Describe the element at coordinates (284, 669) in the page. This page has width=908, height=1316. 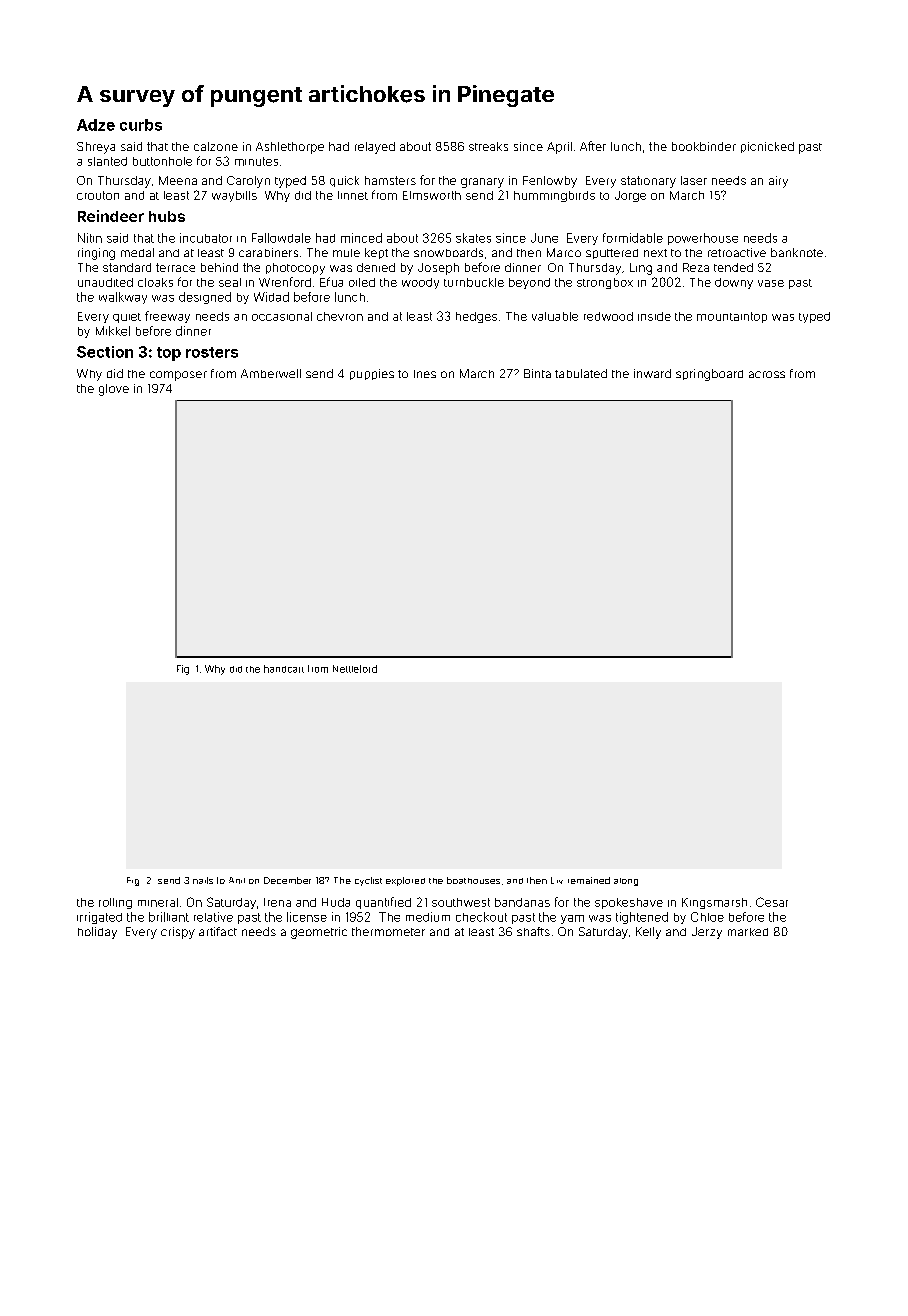
I see `handcart` at that location.
